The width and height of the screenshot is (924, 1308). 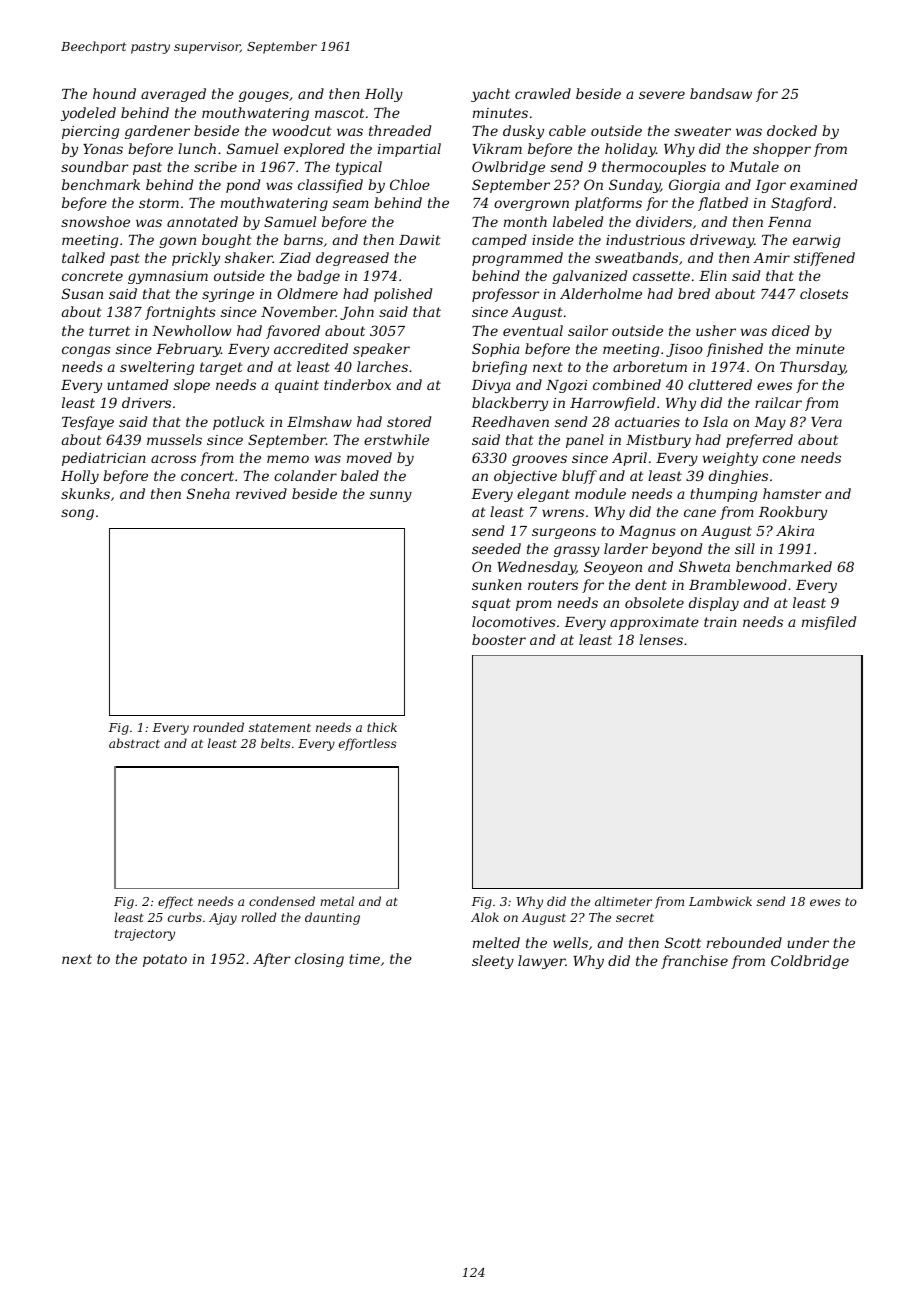 I want to click on closets, so click(x=824, y=293).
